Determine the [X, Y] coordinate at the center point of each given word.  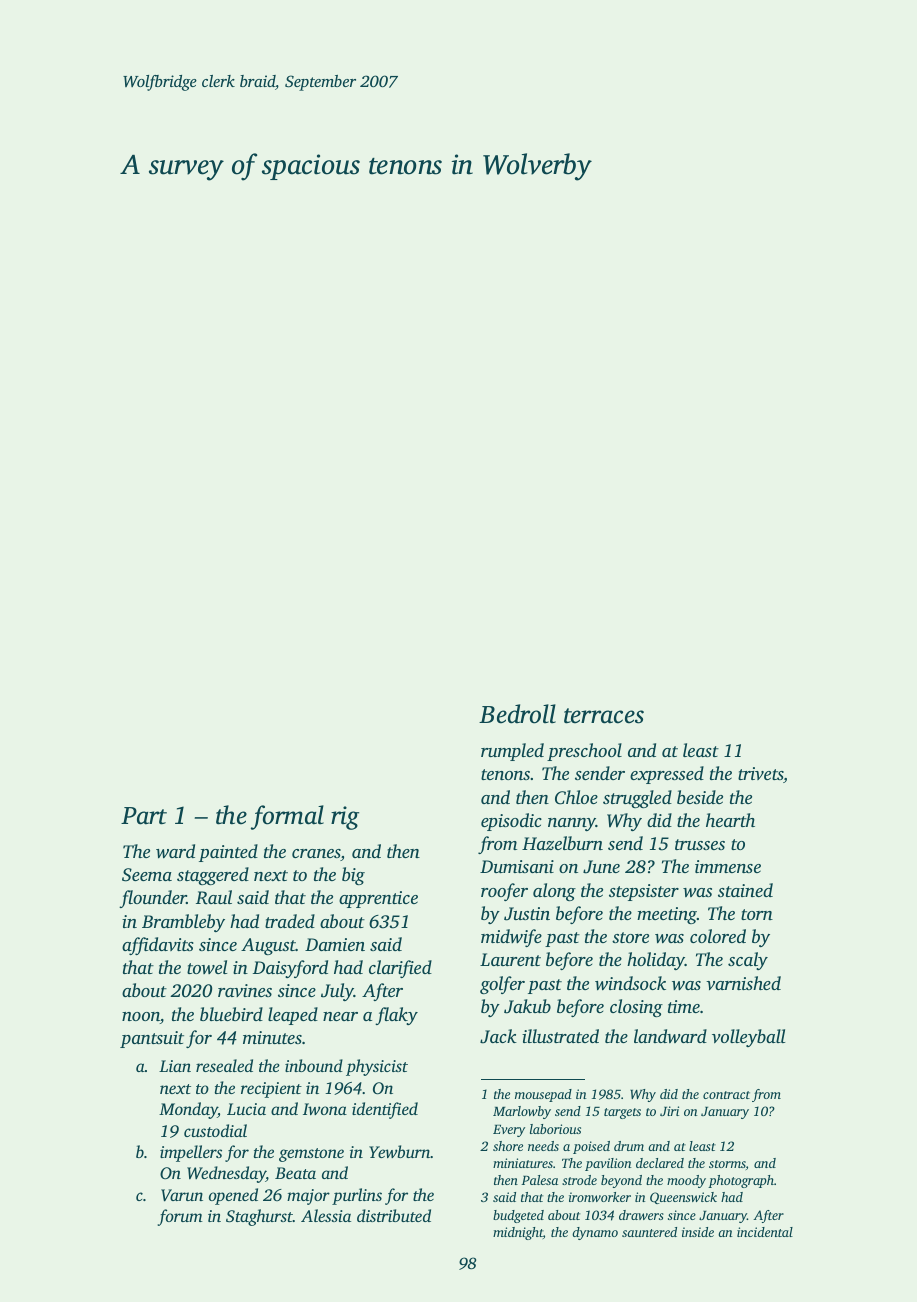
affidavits [158, 946]
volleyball [748, 1038]
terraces [604, 716]
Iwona [325, 1109]
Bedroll [517, 714]
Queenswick [683, 1198]
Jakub [527, 1006]
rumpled [512, 752]
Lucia [246, 1109]
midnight [518, 1233]
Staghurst [259, 1217]
